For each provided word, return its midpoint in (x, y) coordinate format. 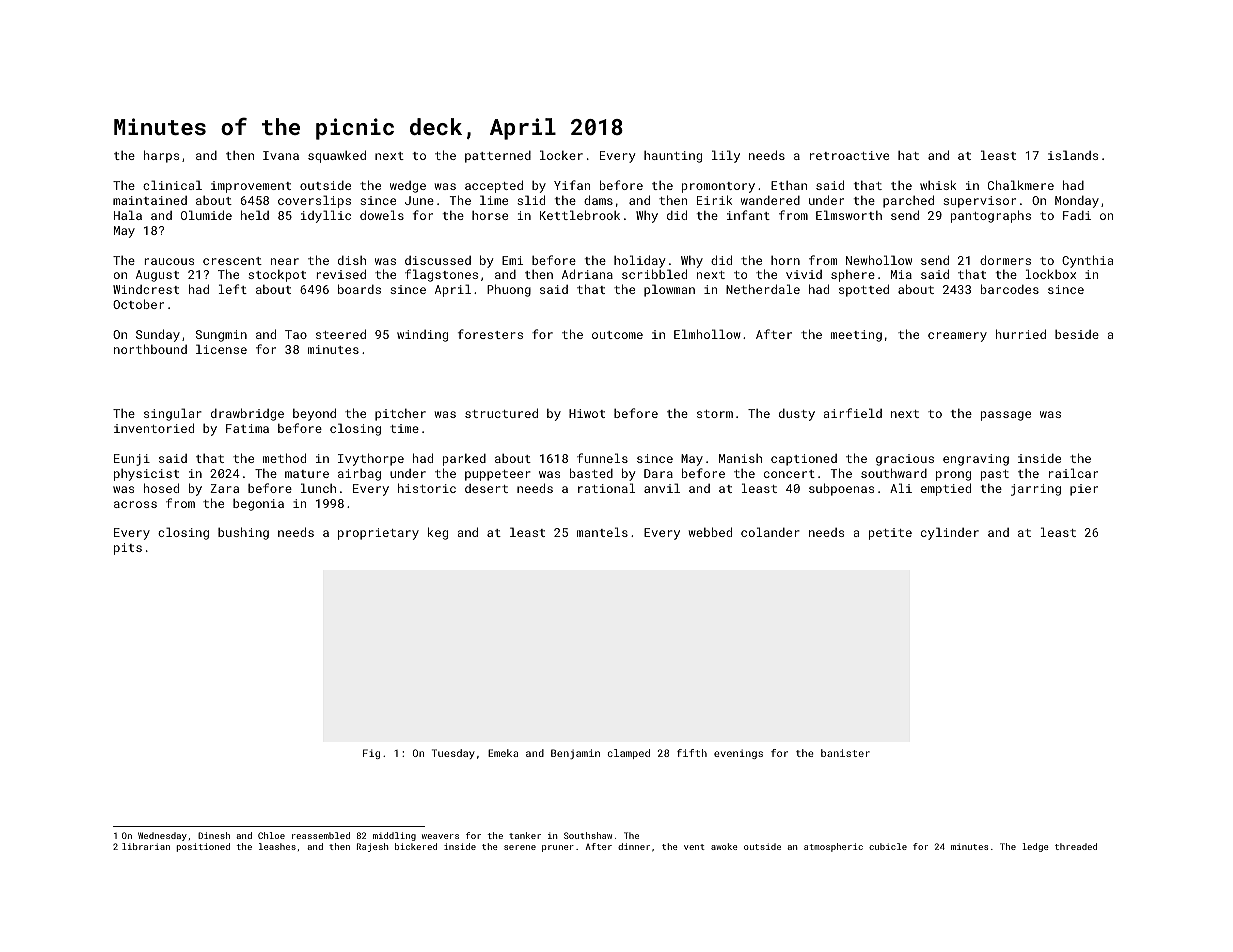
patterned (498, 157)
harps (161, 156)
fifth (692, 753)
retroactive (849, 155)
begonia (258, 505)
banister (845, 753)
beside (1077, 334)
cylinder (950, 533)
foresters (490, 334)
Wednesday (162, 836)
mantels (602, 532)
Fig (371, 754)
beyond (314, 414)
